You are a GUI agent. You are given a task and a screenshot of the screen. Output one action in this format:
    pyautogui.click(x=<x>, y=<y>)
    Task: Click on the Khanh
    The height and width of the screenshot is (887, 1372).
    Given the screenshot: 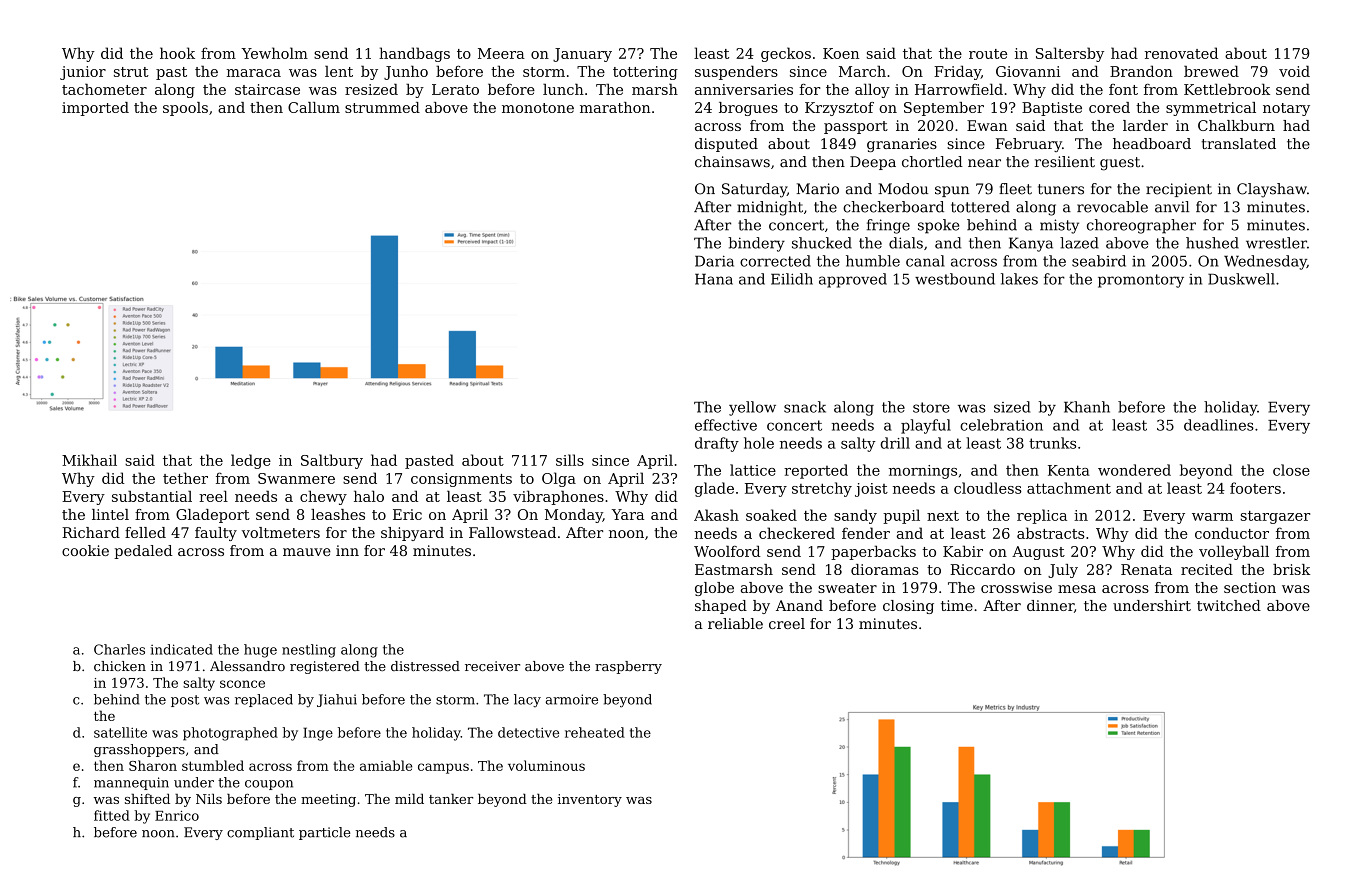 What is the action you would take?
    pyautogui.click(x=1087, y=407)
